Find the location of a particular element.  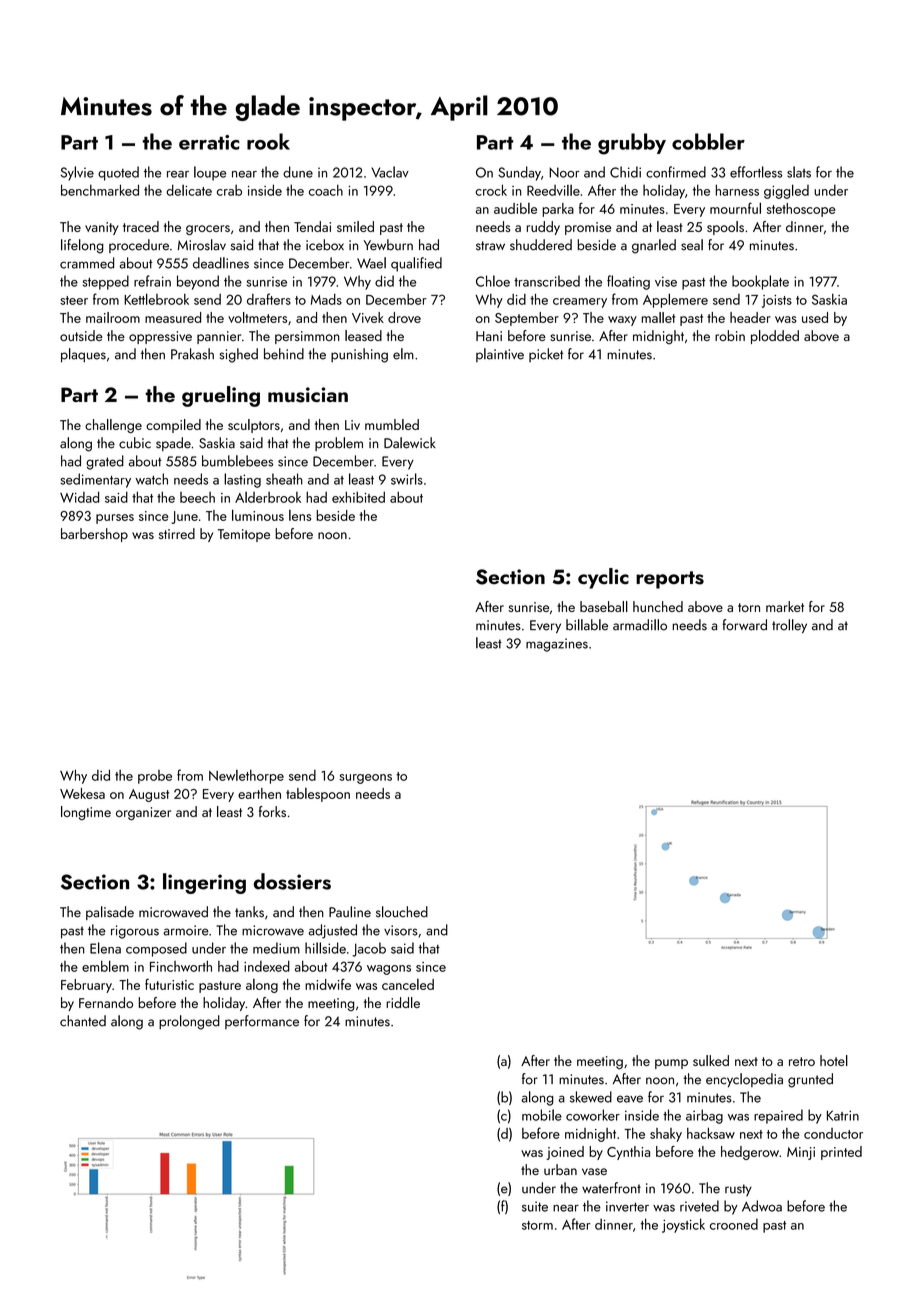

barbershop is located at coordinates (94, 535).
